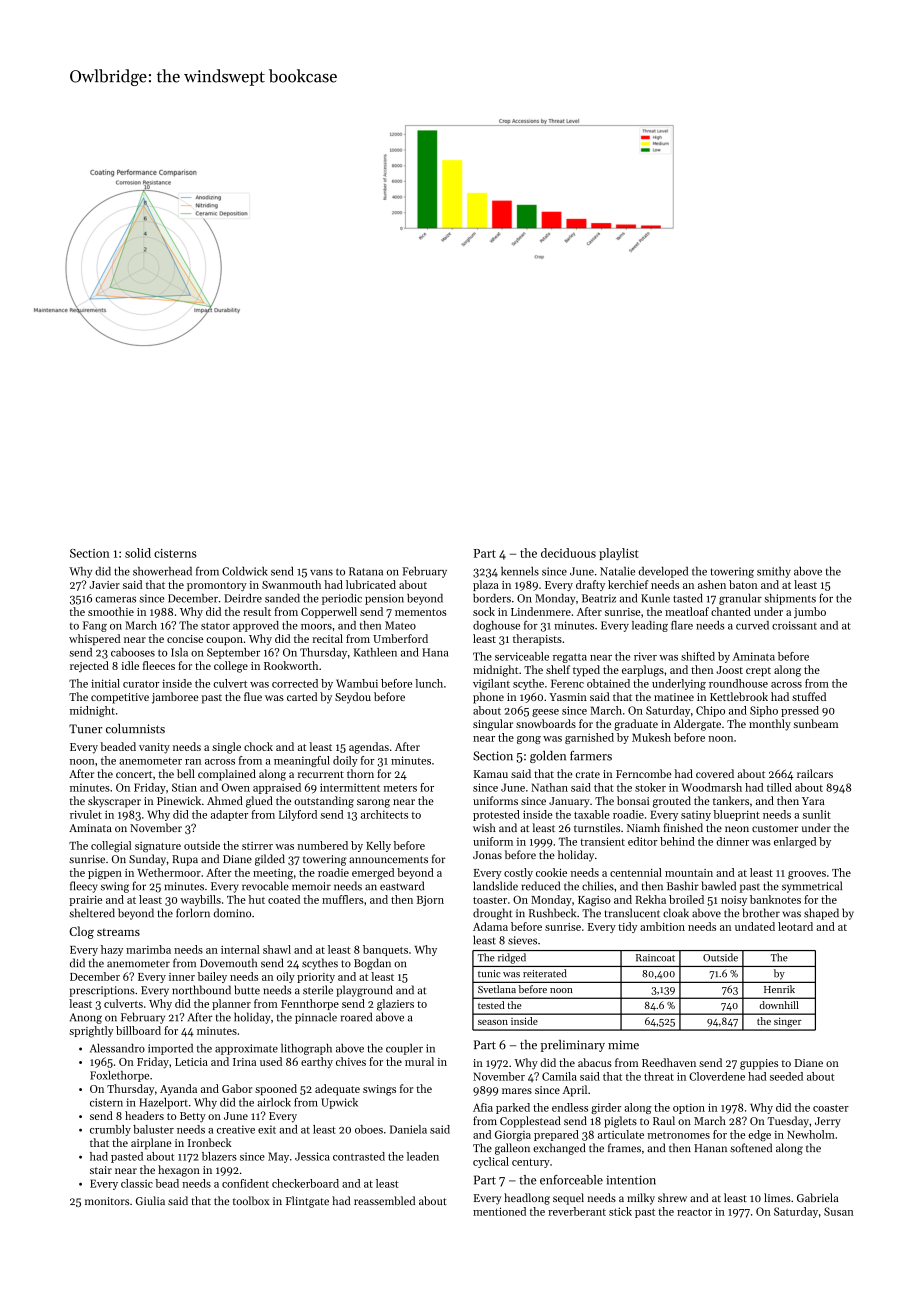  What do you see at coordinates (134, 774) in the screenshot?
I see `concert` at bounding box center [134, 774].
